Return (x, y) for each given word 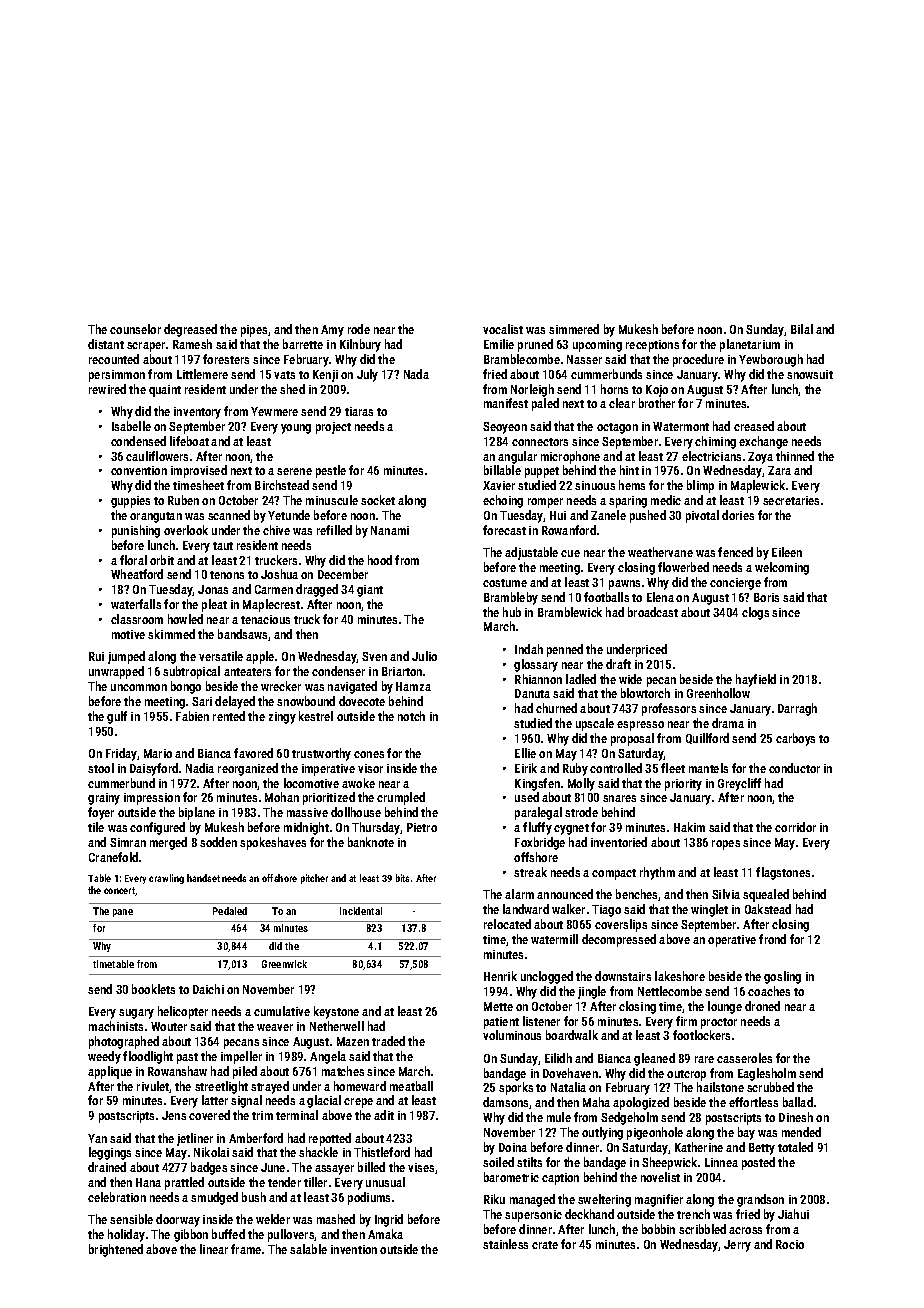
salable (308, 1249)
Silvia (726, 894)
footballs (606, 597)
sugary (136, 1014)
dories (738, 515)
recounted (114, 359)
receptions (652, 346)
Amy (332, 331)
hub (512, 612)
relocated (507, 924)
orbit (162, 560)
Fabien (192, 716)
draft (618, 664)
